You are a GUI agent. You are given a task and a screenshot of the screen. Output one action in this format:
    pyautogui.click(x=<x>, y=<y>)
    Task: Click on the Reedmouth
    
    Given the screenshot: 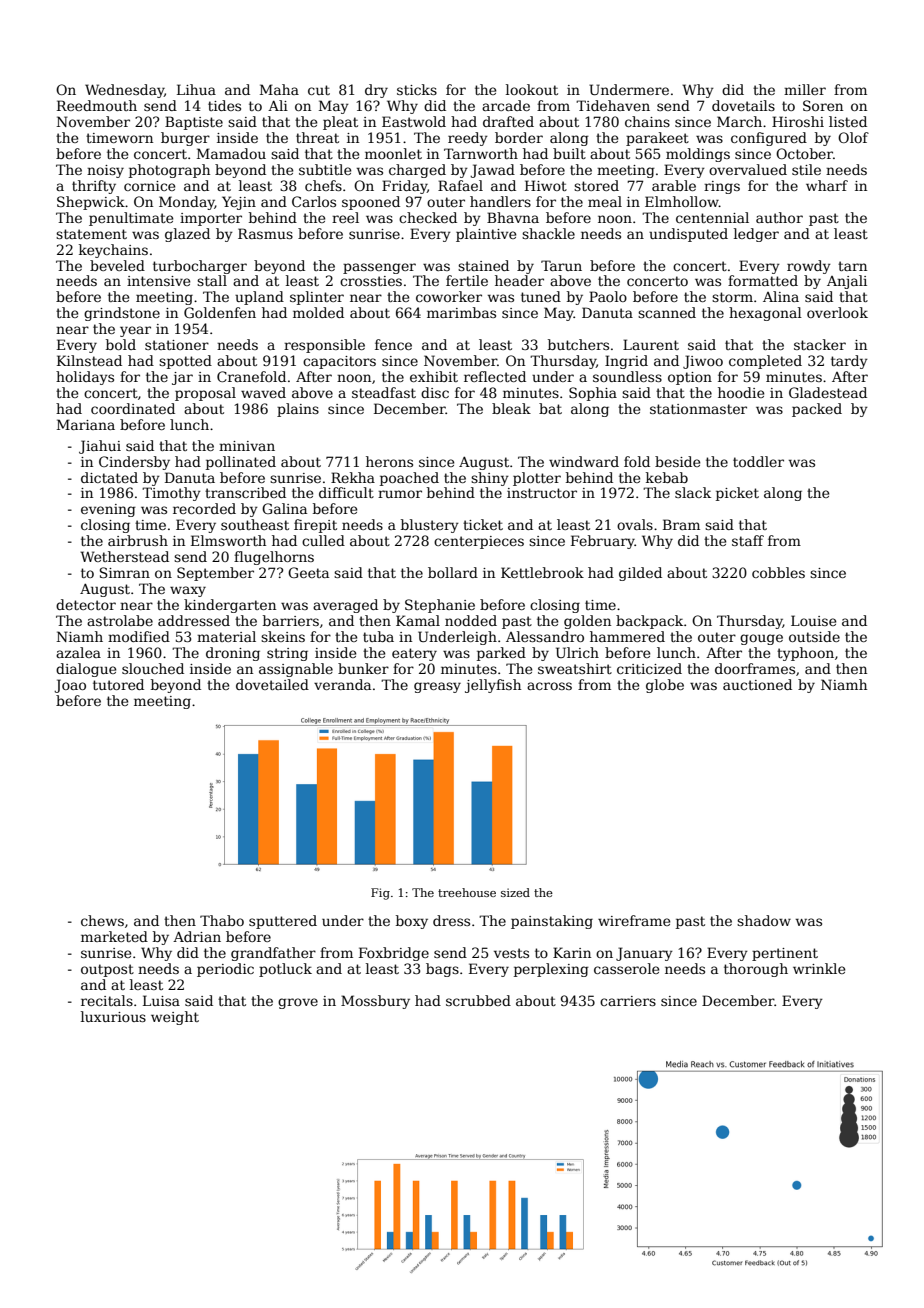 What is the action you would take?
    pyautogui.click(x=97, y=105)
